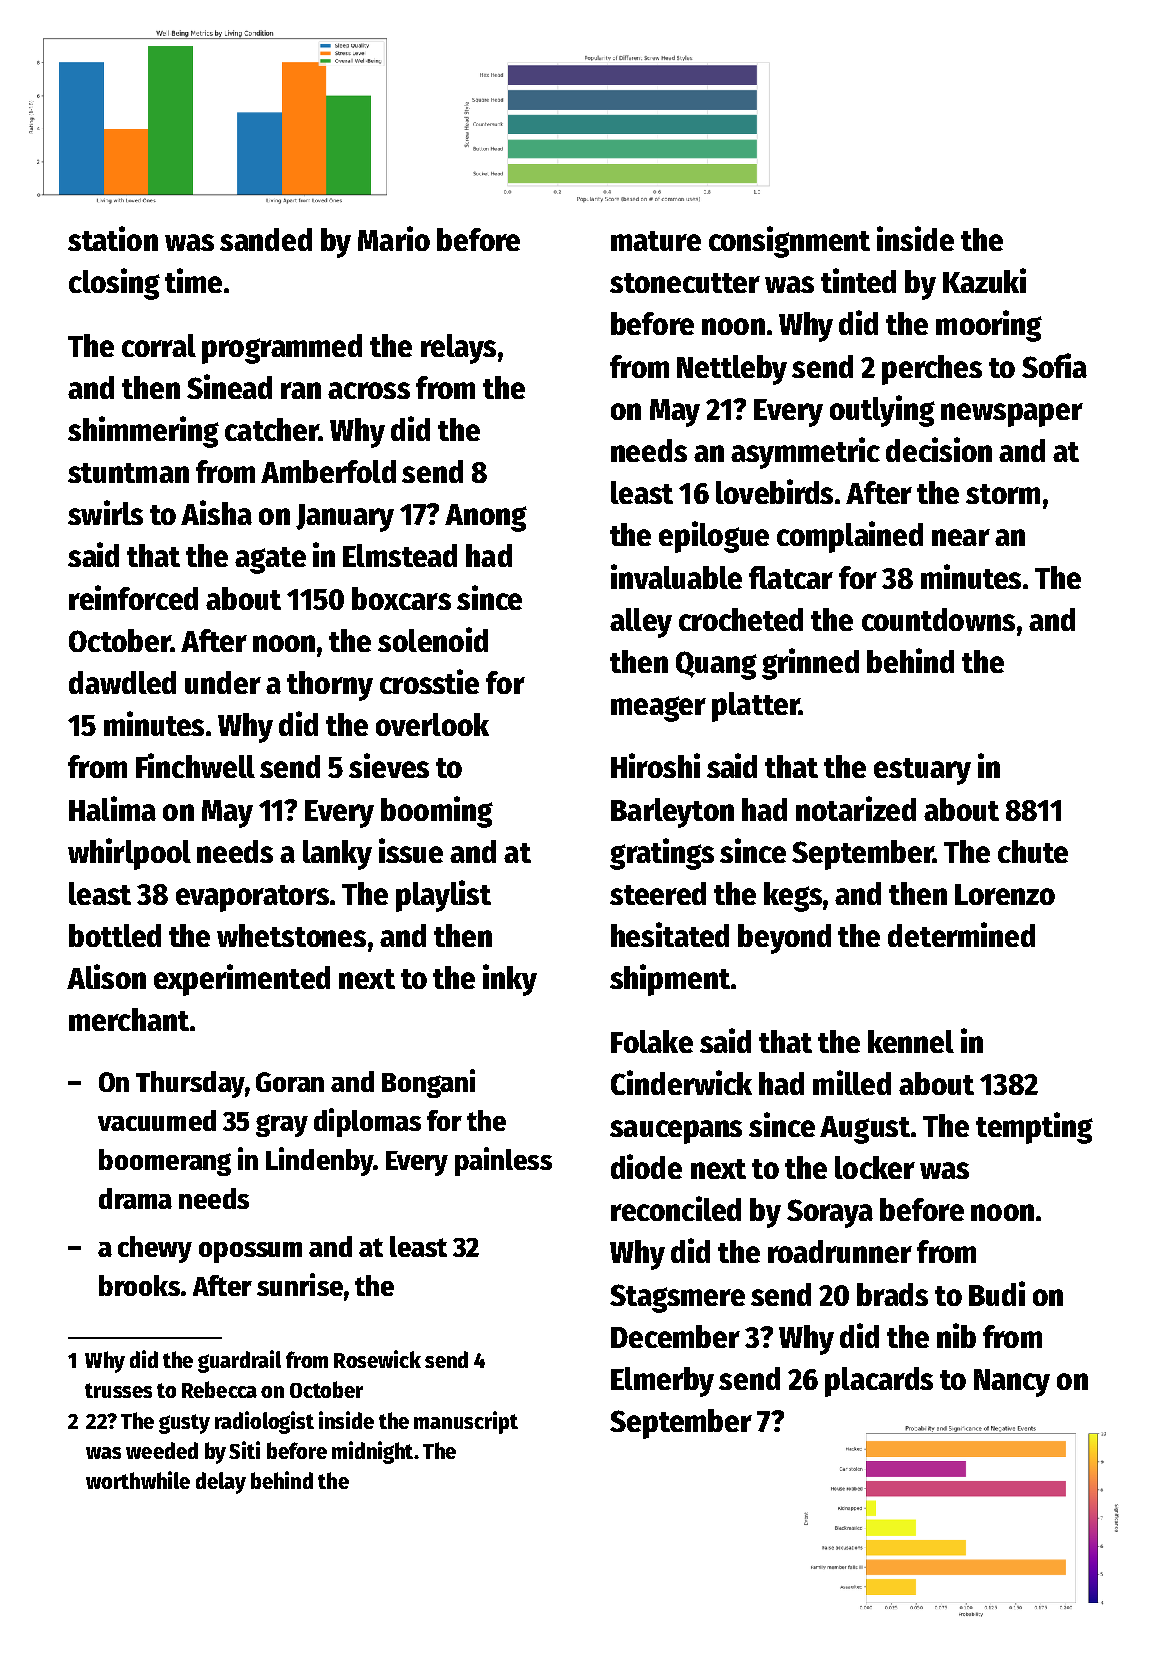  Describe the element at coordinates (984, 280) in the screenshot. I see `Kazuki` at that location.
